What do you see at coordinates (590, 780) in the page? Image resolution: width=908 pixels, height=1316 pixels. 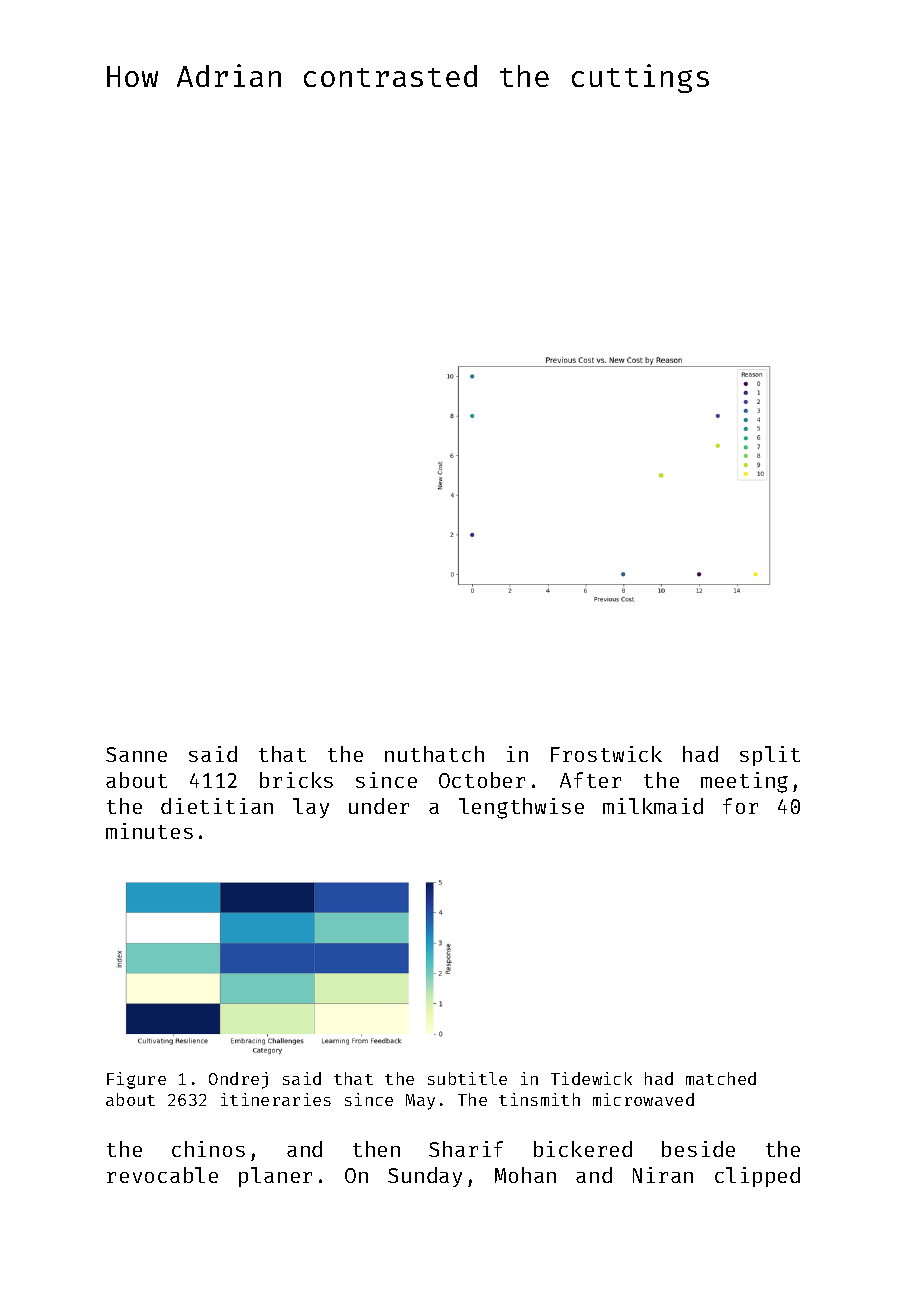 I see `After` at bounding box center [590, 780].
